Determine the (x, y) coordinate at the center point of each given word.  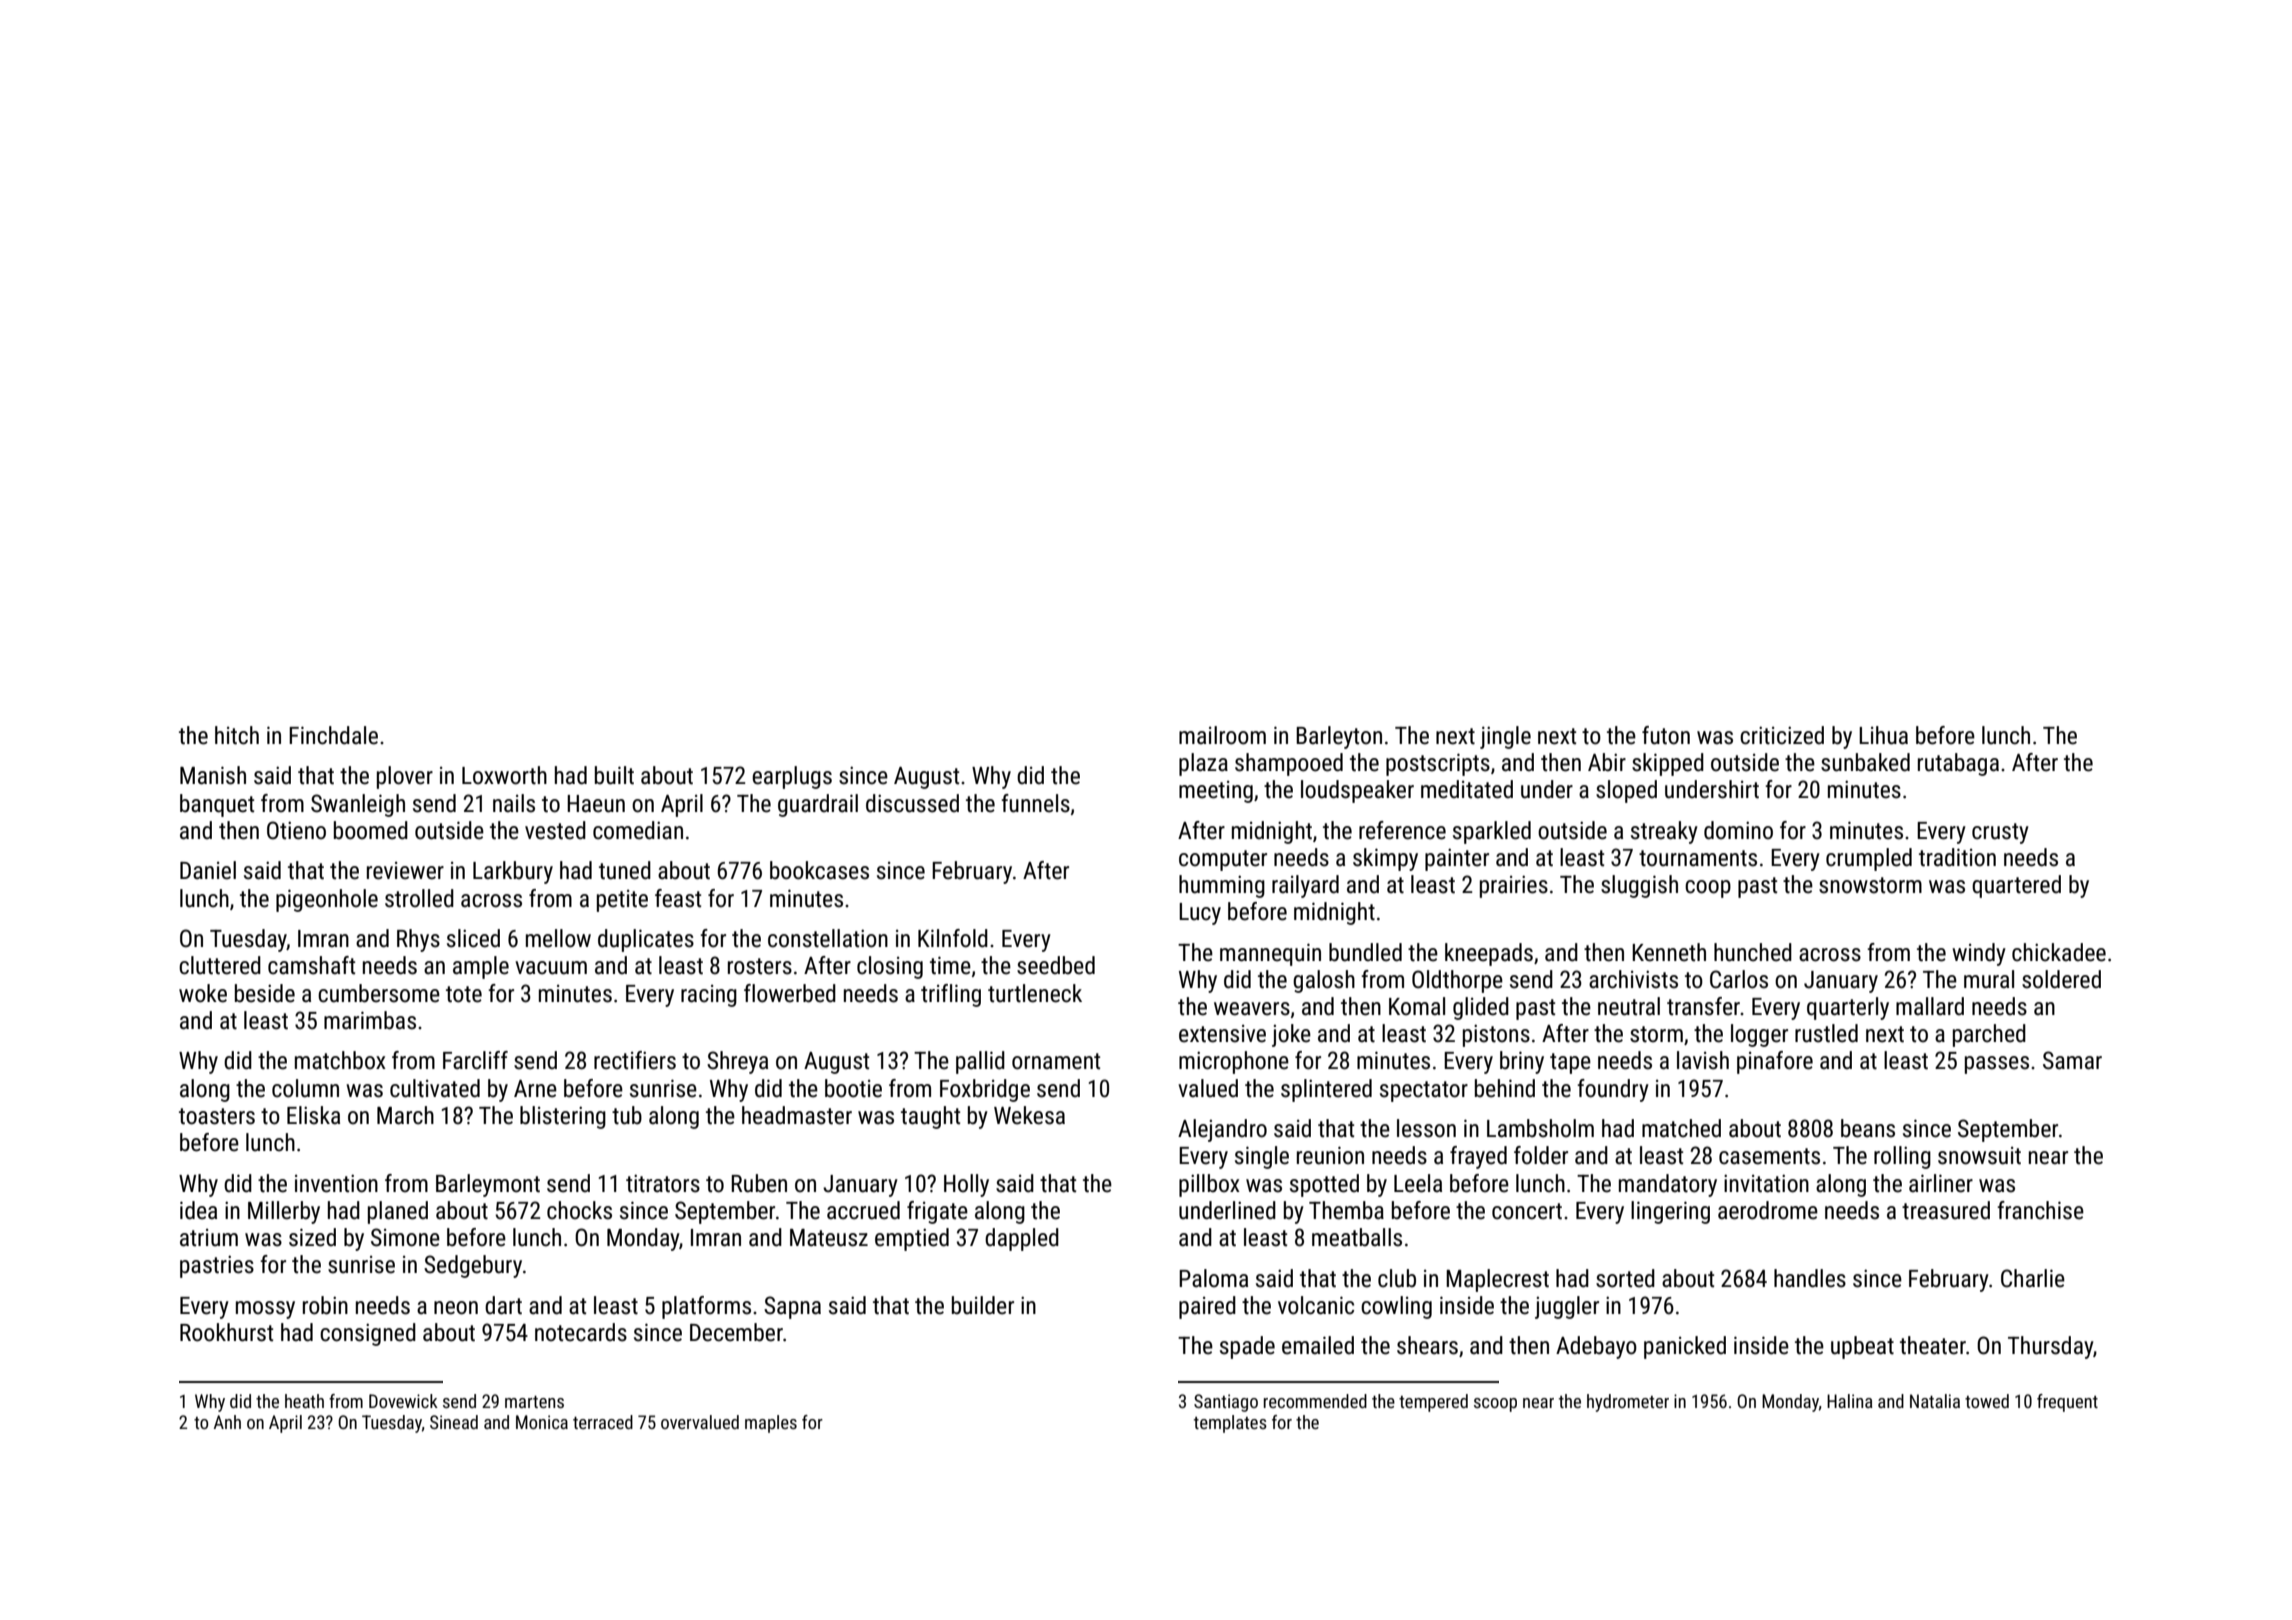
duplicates (646, 940)
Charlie (2033, 1278)
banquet (217, 805)
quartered (2016, 886)
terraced (603, 1422)
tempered (1433, 1403)
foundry (1613, 1090)
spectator (1424, 1091)
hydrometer (1628, 1403)
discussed (912, 803)
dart (503, 1305)
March (405, 1115)
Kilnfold (953, 938)
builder (983, 1305)
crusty (2000, 833)
